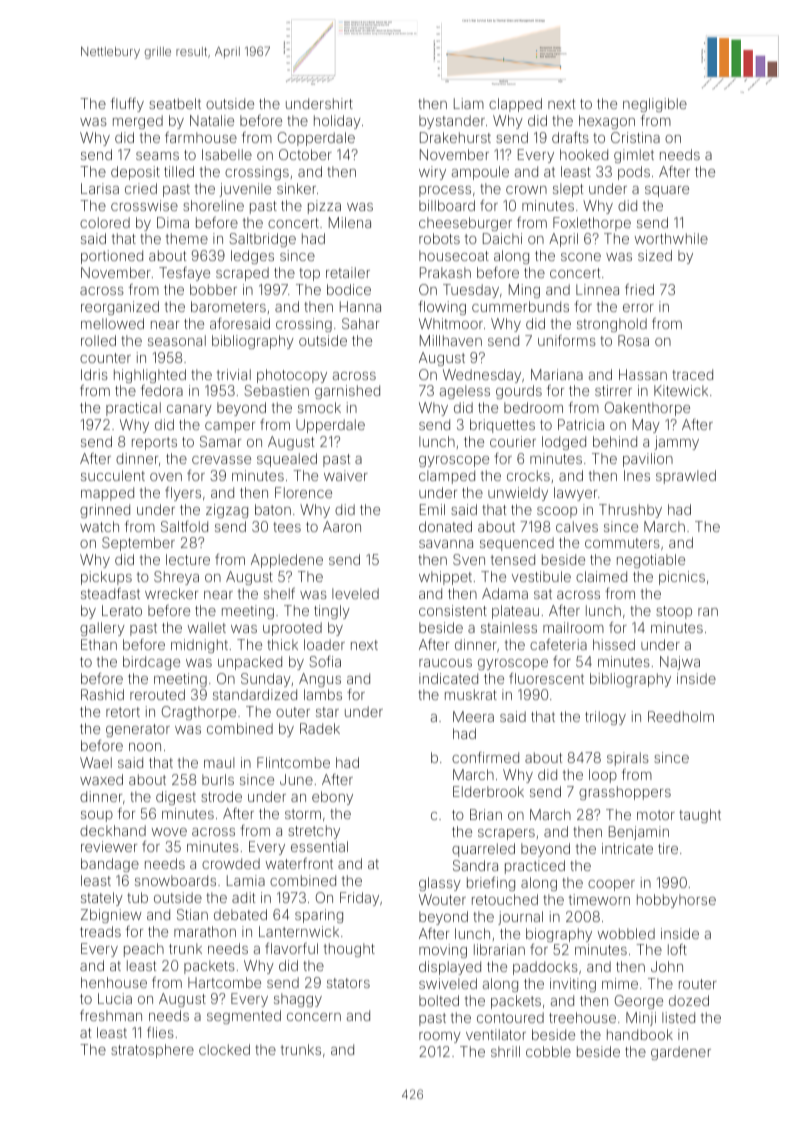 This image has width=802, height=1138. I want to click on roomy, so click(440, 1037).
